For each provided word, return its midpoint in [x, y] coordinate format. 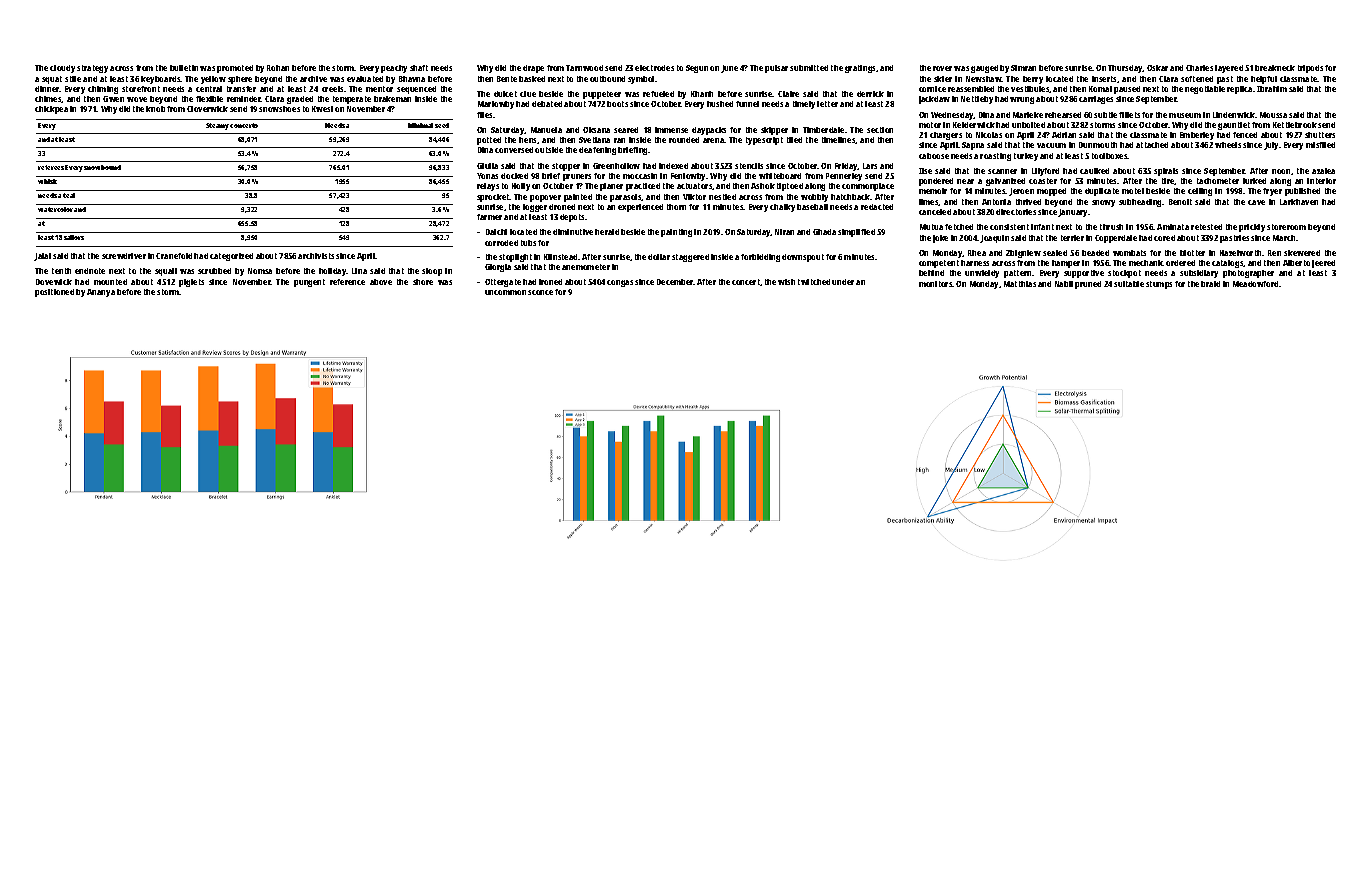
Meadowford [1256, 284]
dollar [659, 257]
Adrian [1064, 135]
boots [617, 104]
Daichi [496, 232]
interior [1321, 181]
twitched [814, 282]
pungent [309, 283]
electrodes [654, 68]
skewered [1302, 253]
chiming [103, 90]
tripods [1310, 69]
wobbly [814, 198]
